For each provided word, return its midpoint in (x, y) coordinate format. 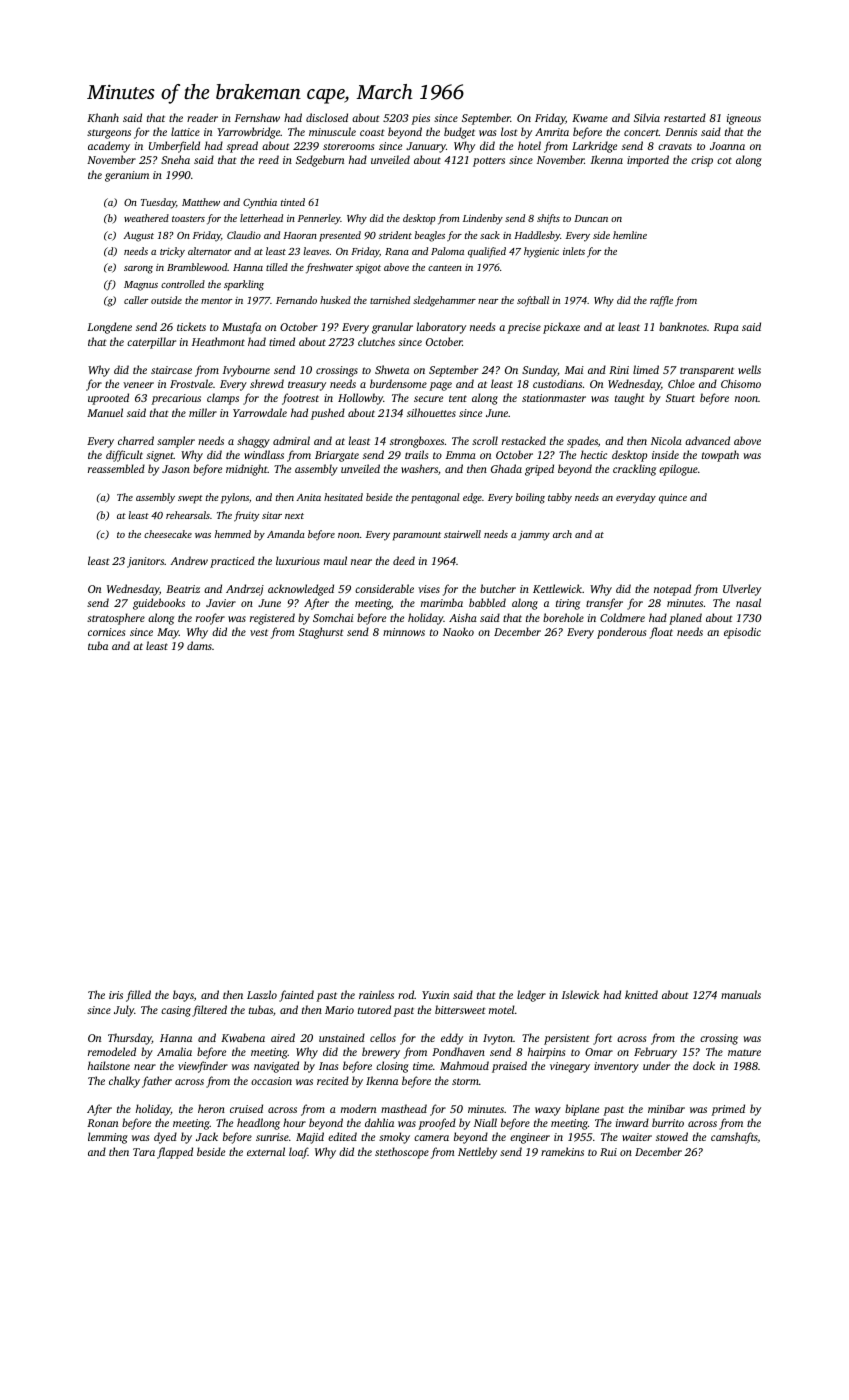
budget (459, 133)
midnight (247, 470)
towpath (720, 456)
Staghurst (321, 633)
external (266, 1151)
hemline (630, 235)
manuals (741, 994)
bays (183, 996)
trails (416, 454)
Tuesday (158, 203)
